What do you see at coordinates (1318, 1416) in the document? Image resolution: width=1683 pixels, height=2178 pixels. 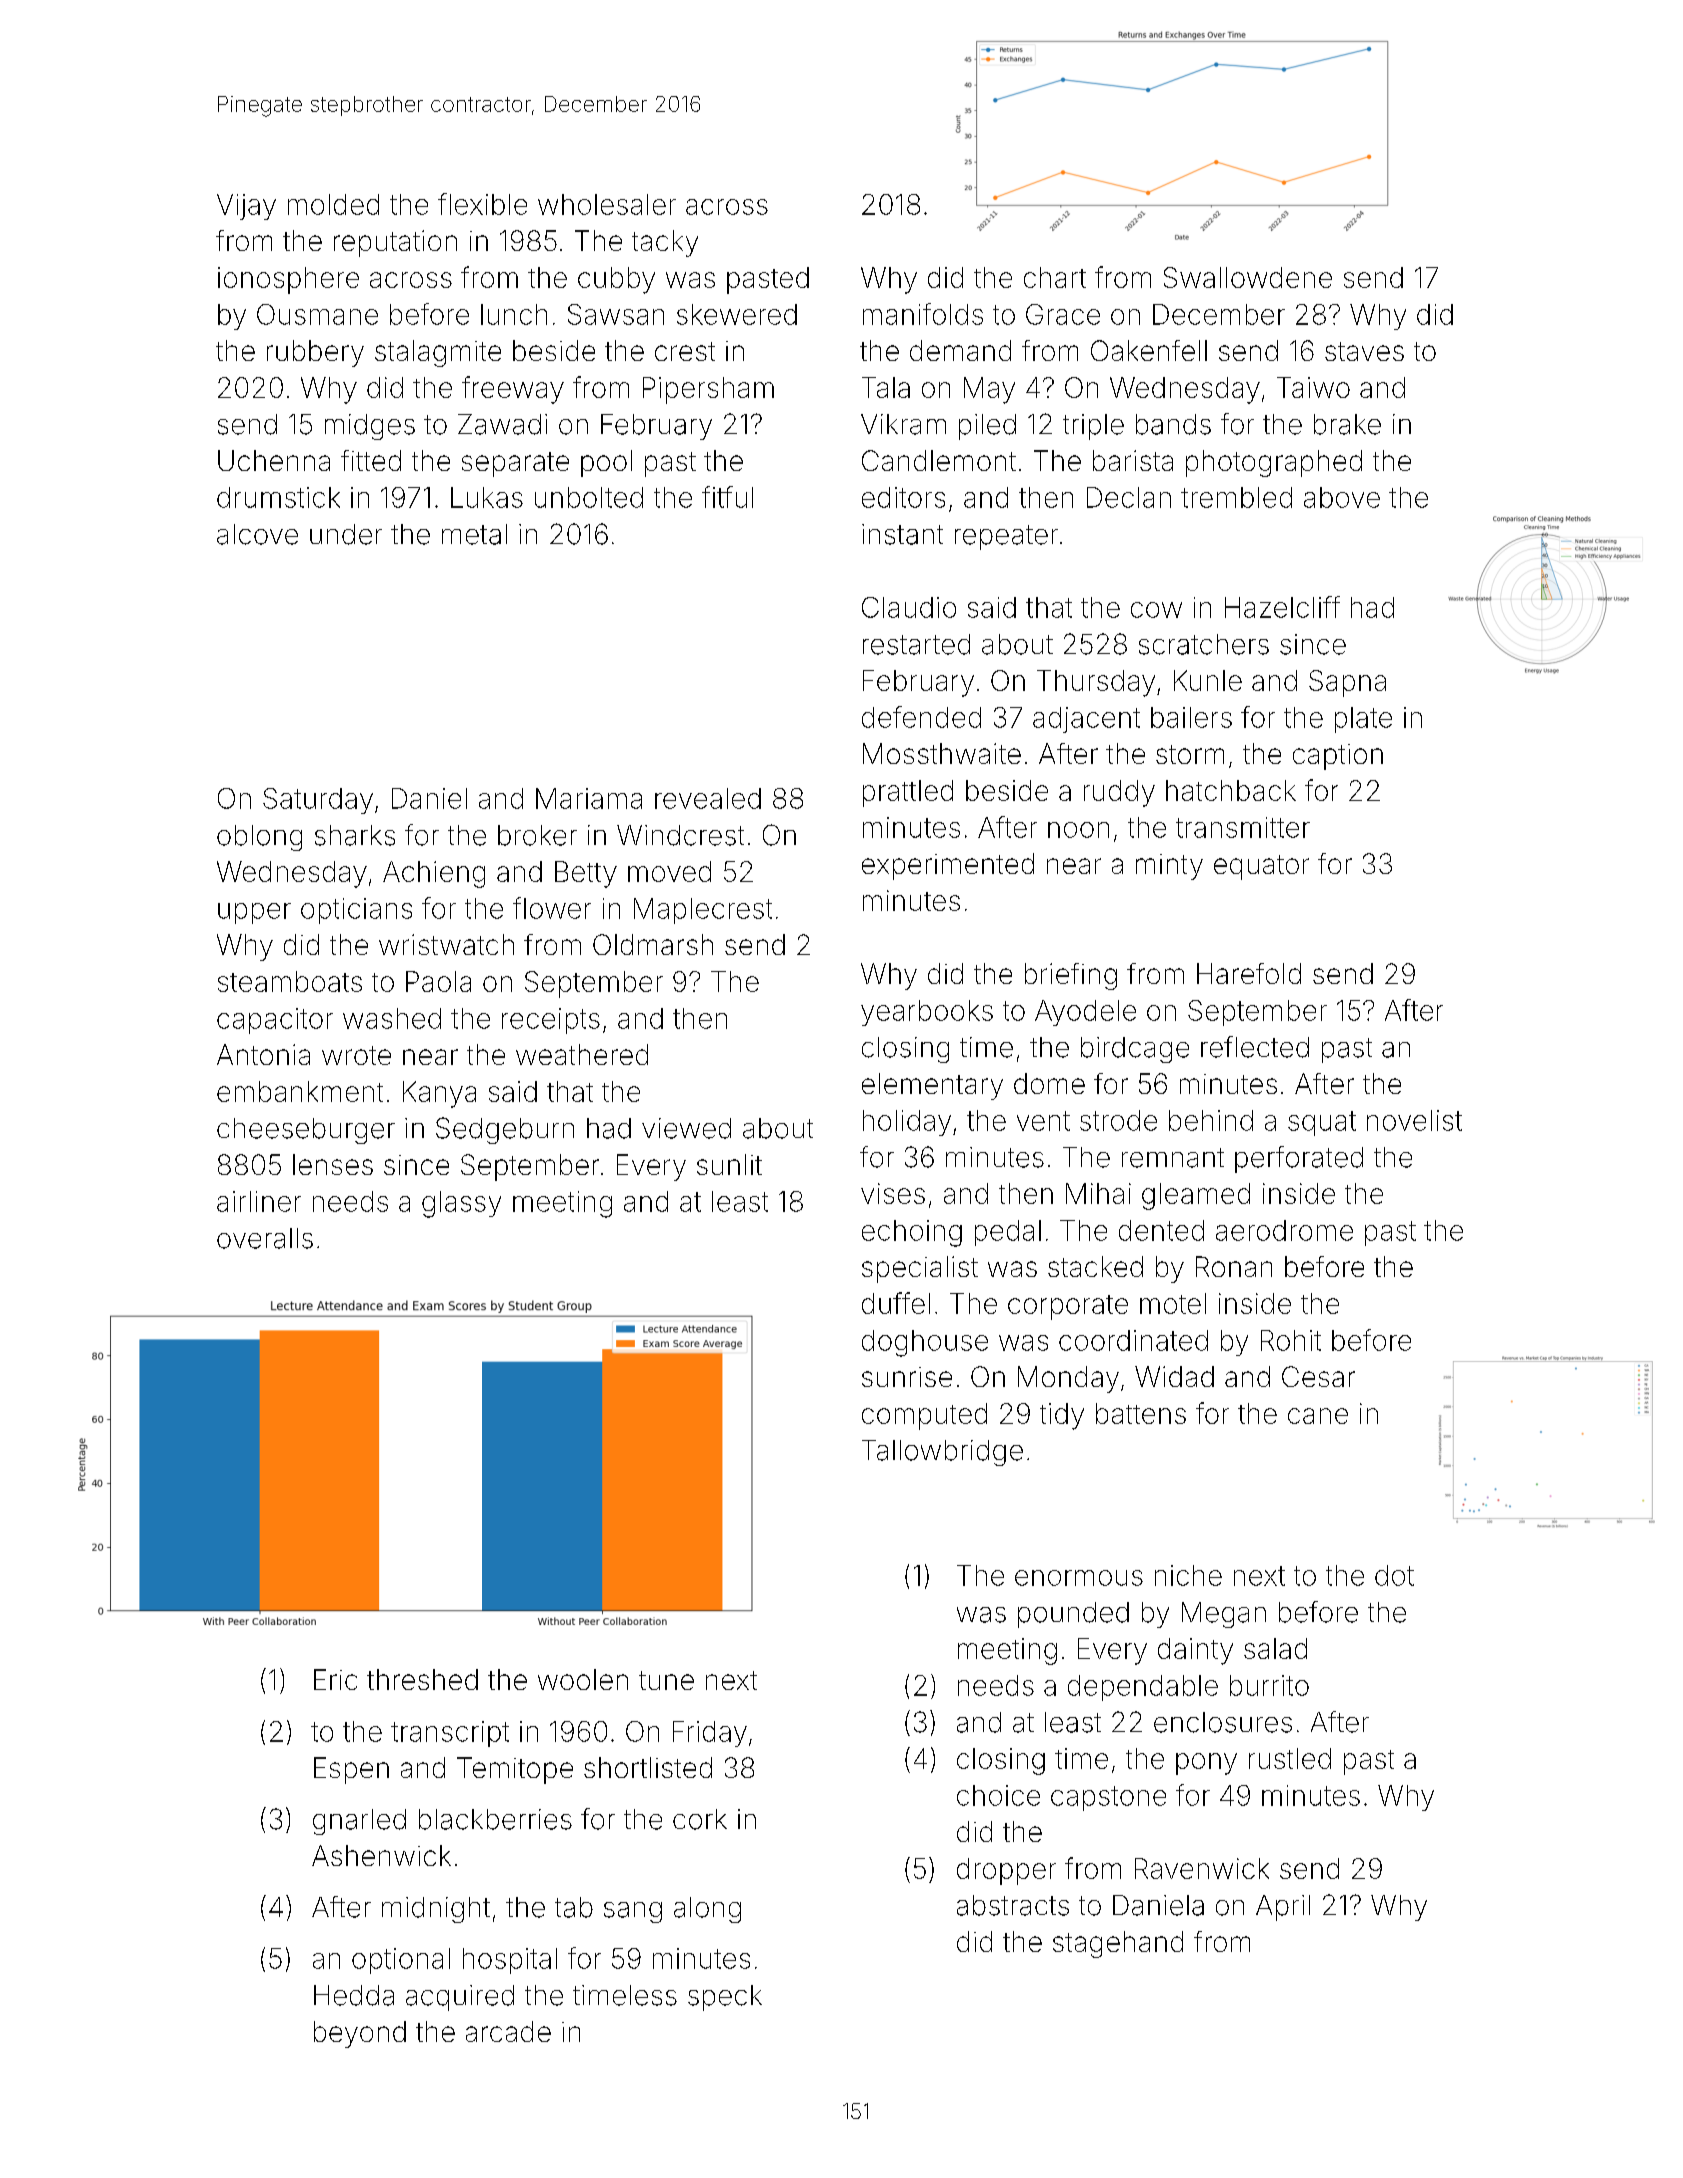 I see `cane` at bounding box center [1318, 1416].
